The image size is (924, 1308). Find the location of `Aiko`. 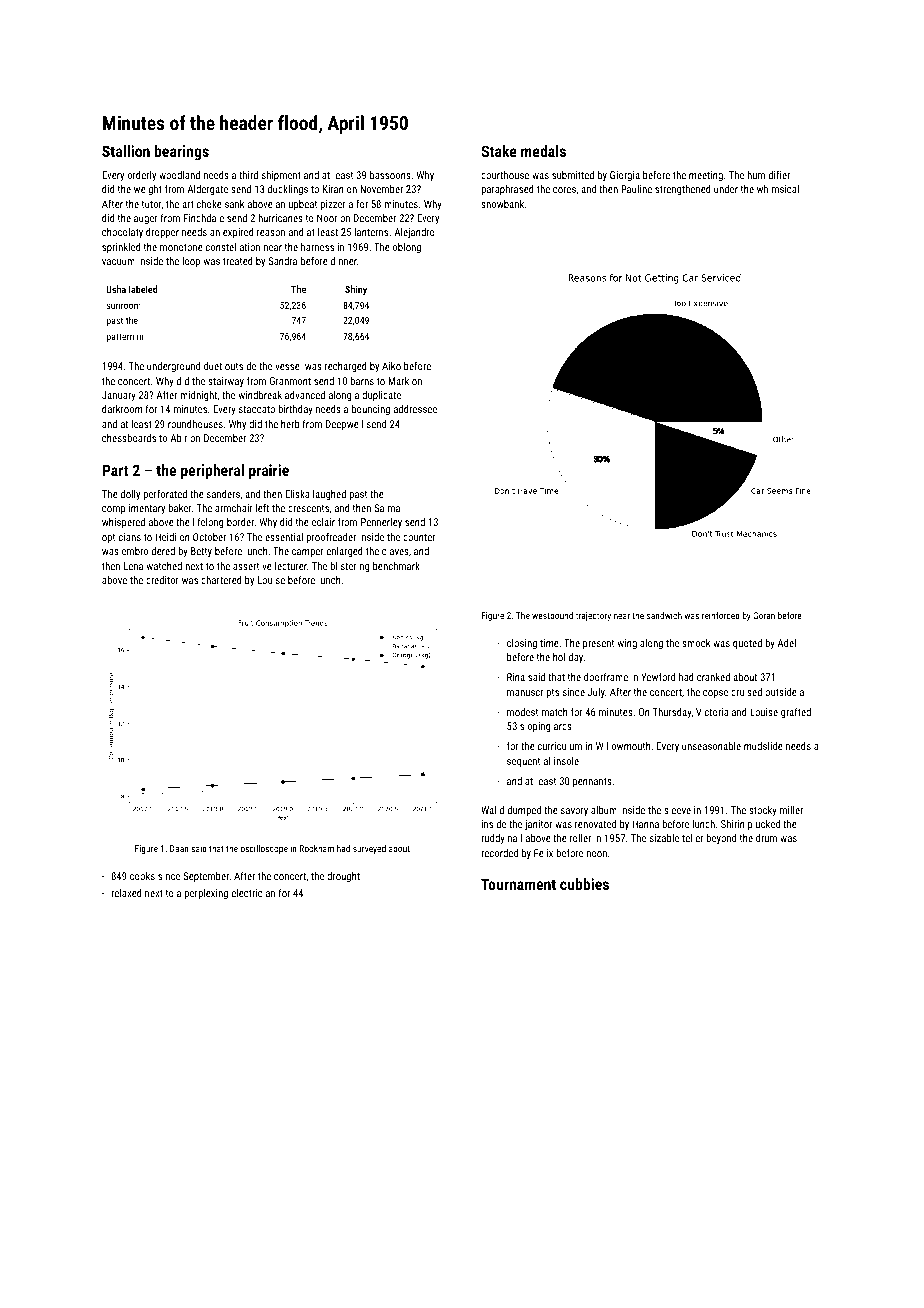

Aiko is located at coordinates (391, 366).
